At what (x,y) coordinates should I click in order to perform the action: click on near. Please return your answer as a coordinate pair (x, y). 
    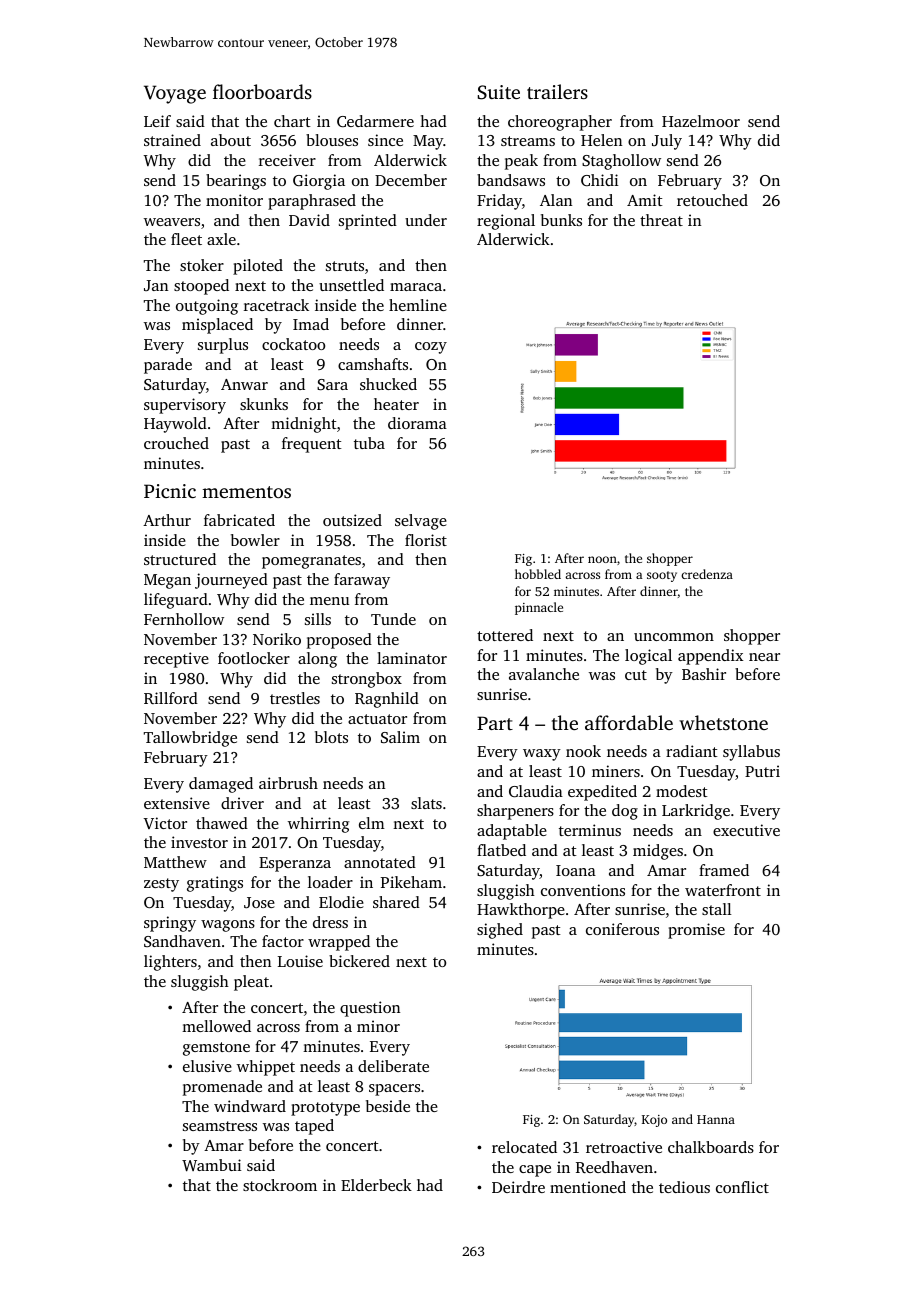
    Looking at the image, I should click on (764, 657).
